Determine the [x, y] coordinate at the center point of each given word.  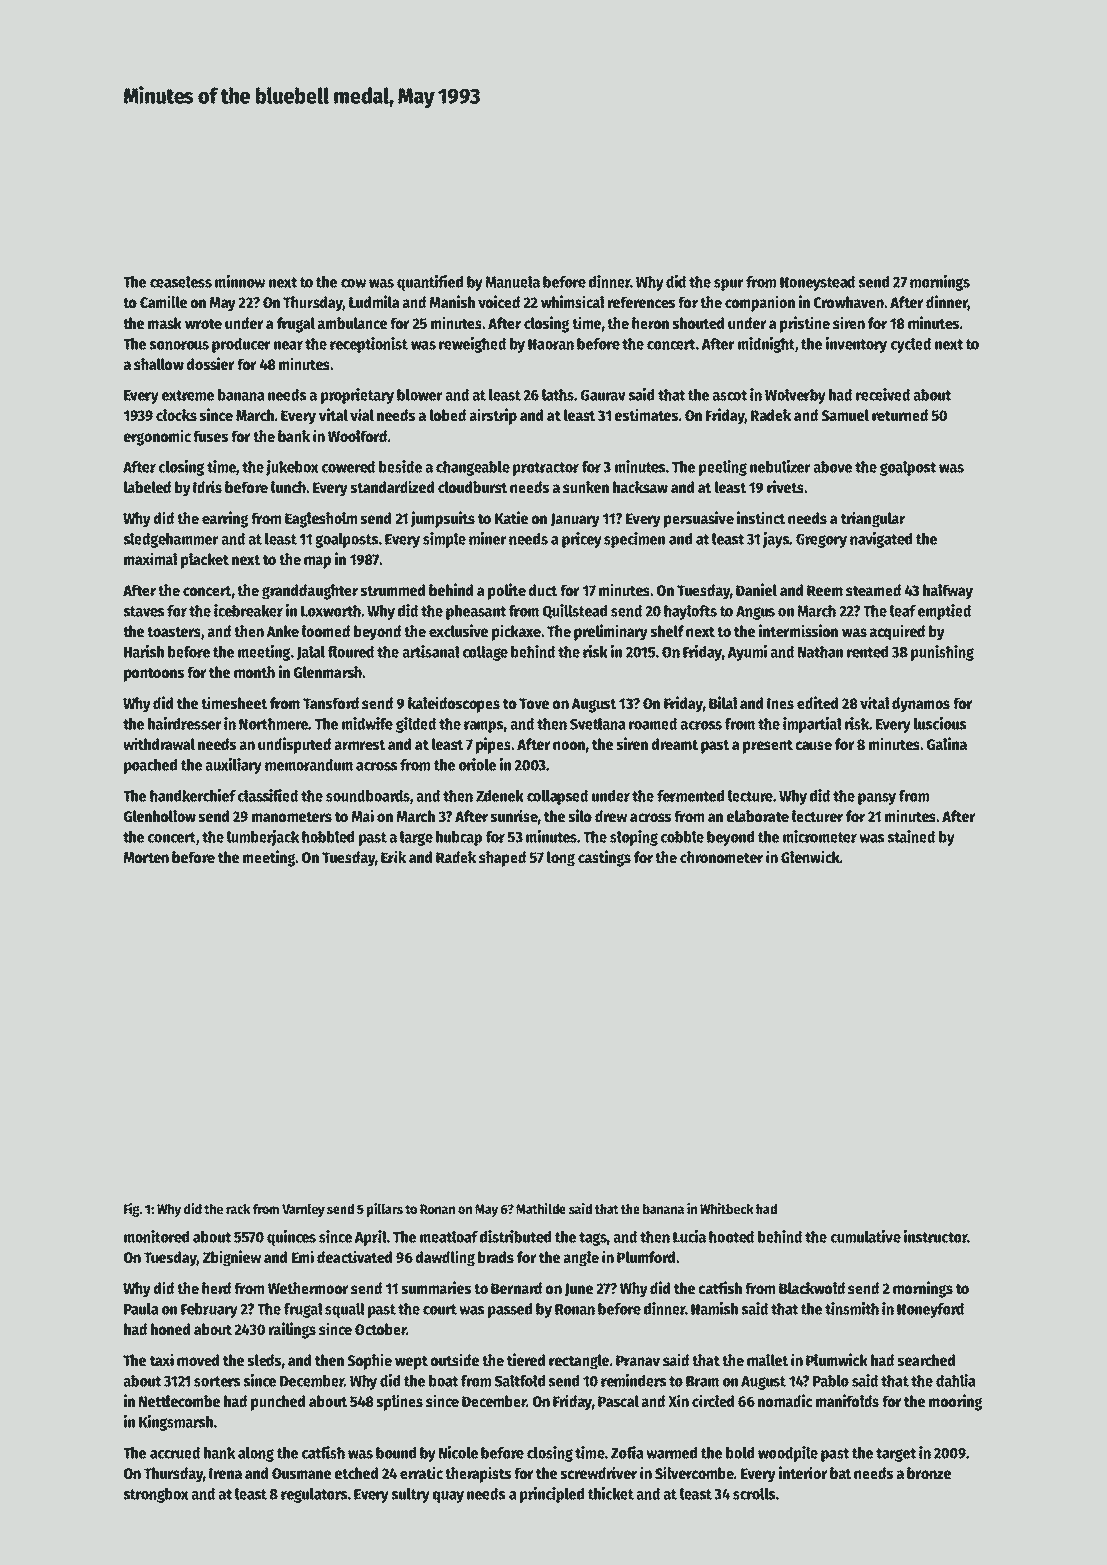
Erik [393, 856]
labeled [147, 487]
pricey [582, 540]
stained [911, 836]
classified [268, 795]
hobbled [328, 837]
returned [900, 415]
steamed [873, 590]
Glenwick [810, 856]
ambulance [352, 323]
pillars [385, 1210]
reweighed [472, 345]
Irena [225, 1473]
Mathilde [541, 1208]
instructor [935, 1236]
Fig [131, 1210]
